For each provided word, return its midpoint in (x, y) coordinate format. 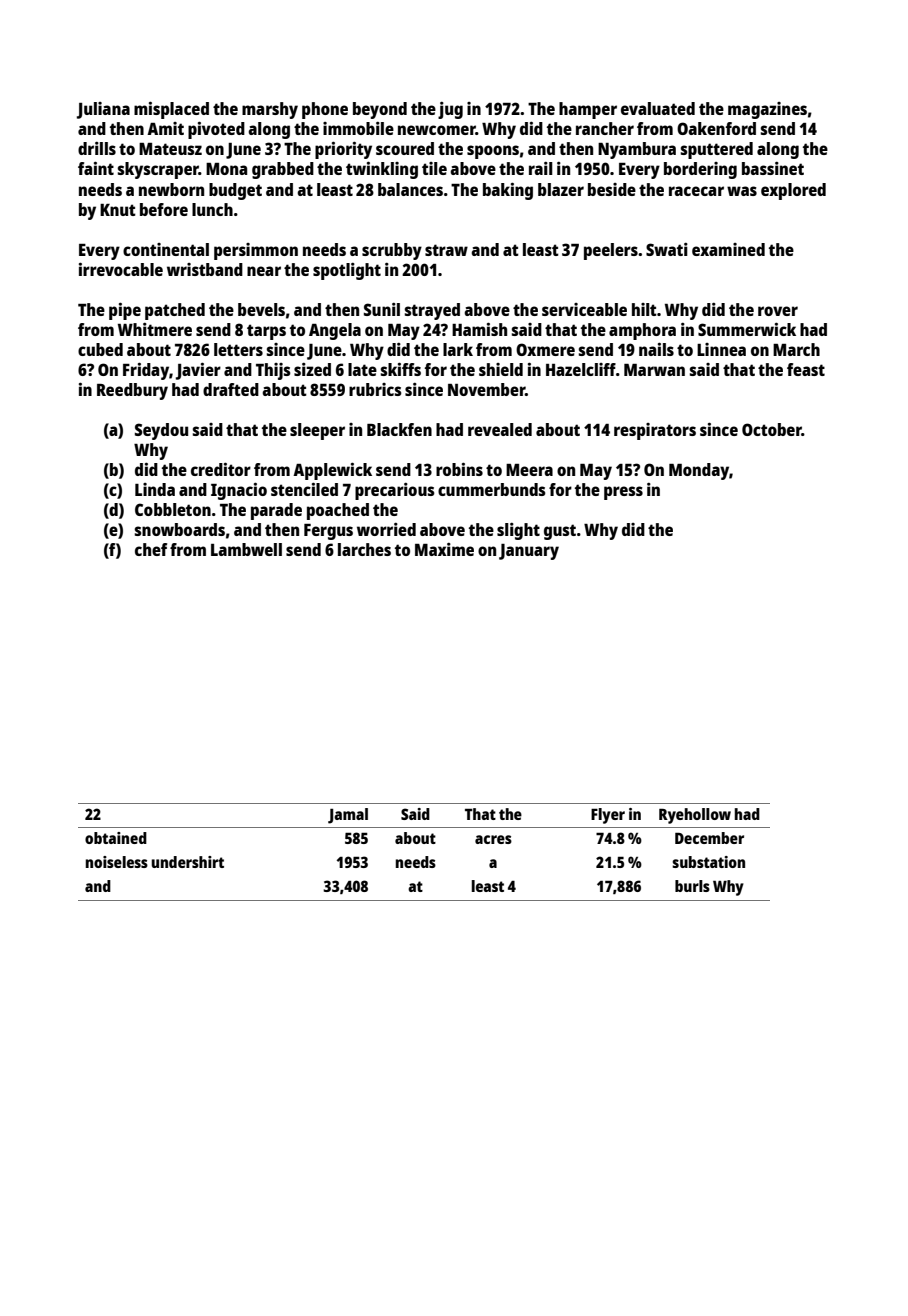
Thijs (273, 371)
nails (656, 349)
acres (493, 839)
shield (501, 369)
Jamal (348, 816)
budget (235, 191)
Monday (699, 471)
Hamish (479, 329)
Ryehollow (695, 816)
